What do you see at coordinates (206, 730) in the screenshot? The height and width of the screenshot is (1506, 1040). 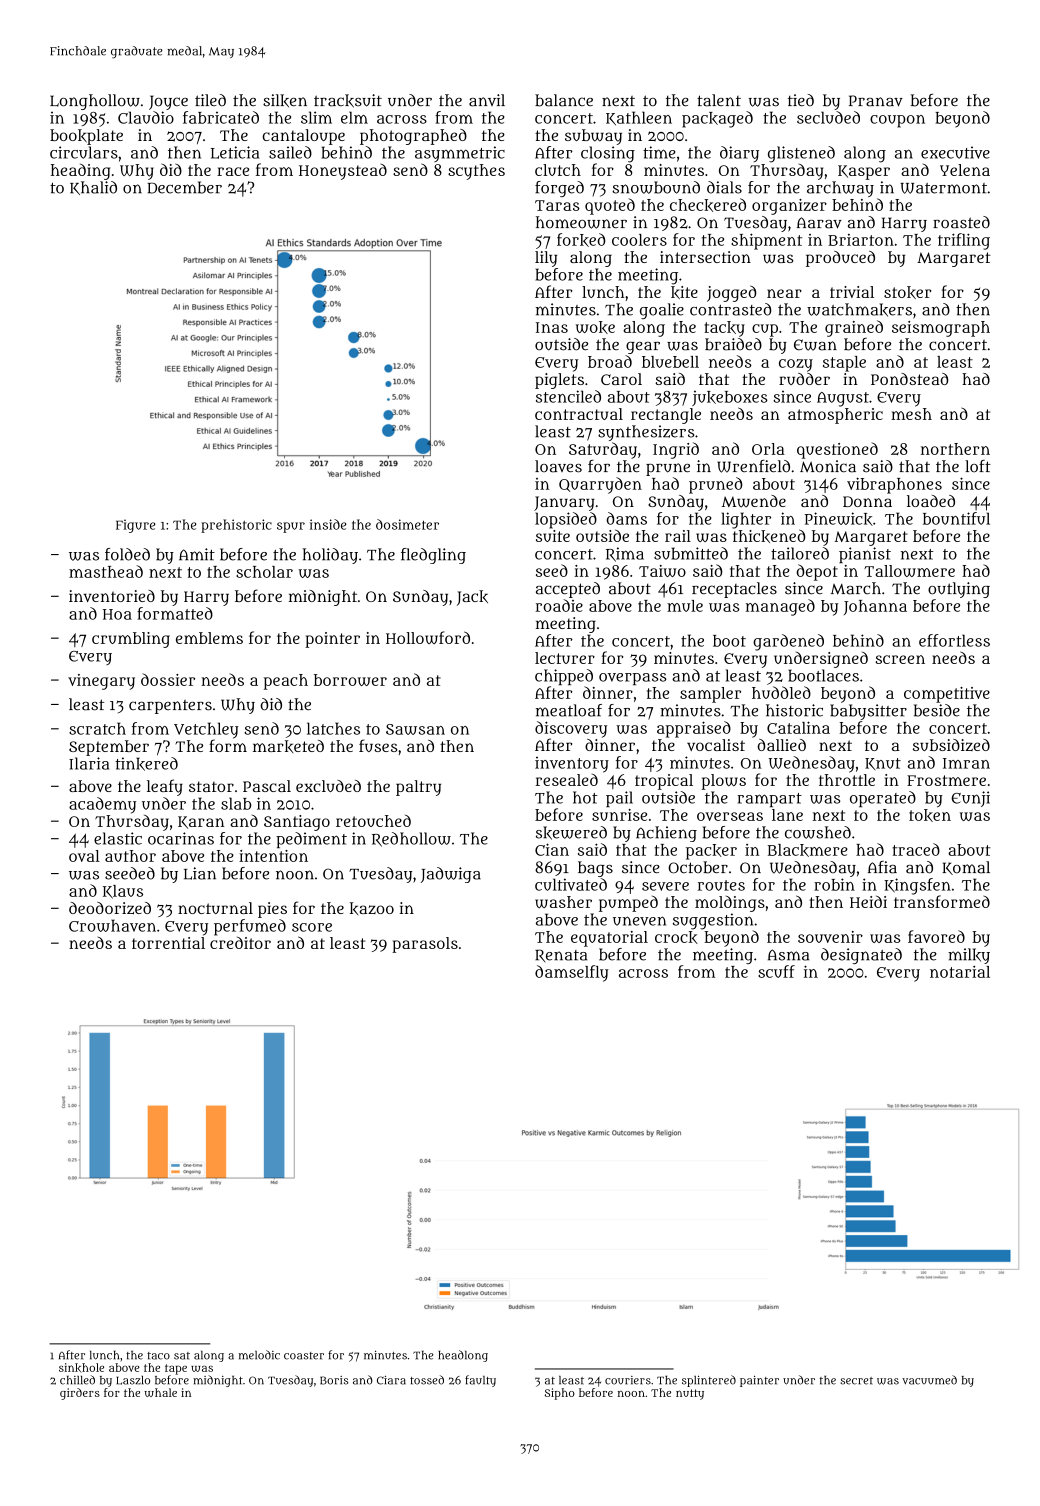 I see `Vetchley` at bounding box center [206, 730].
